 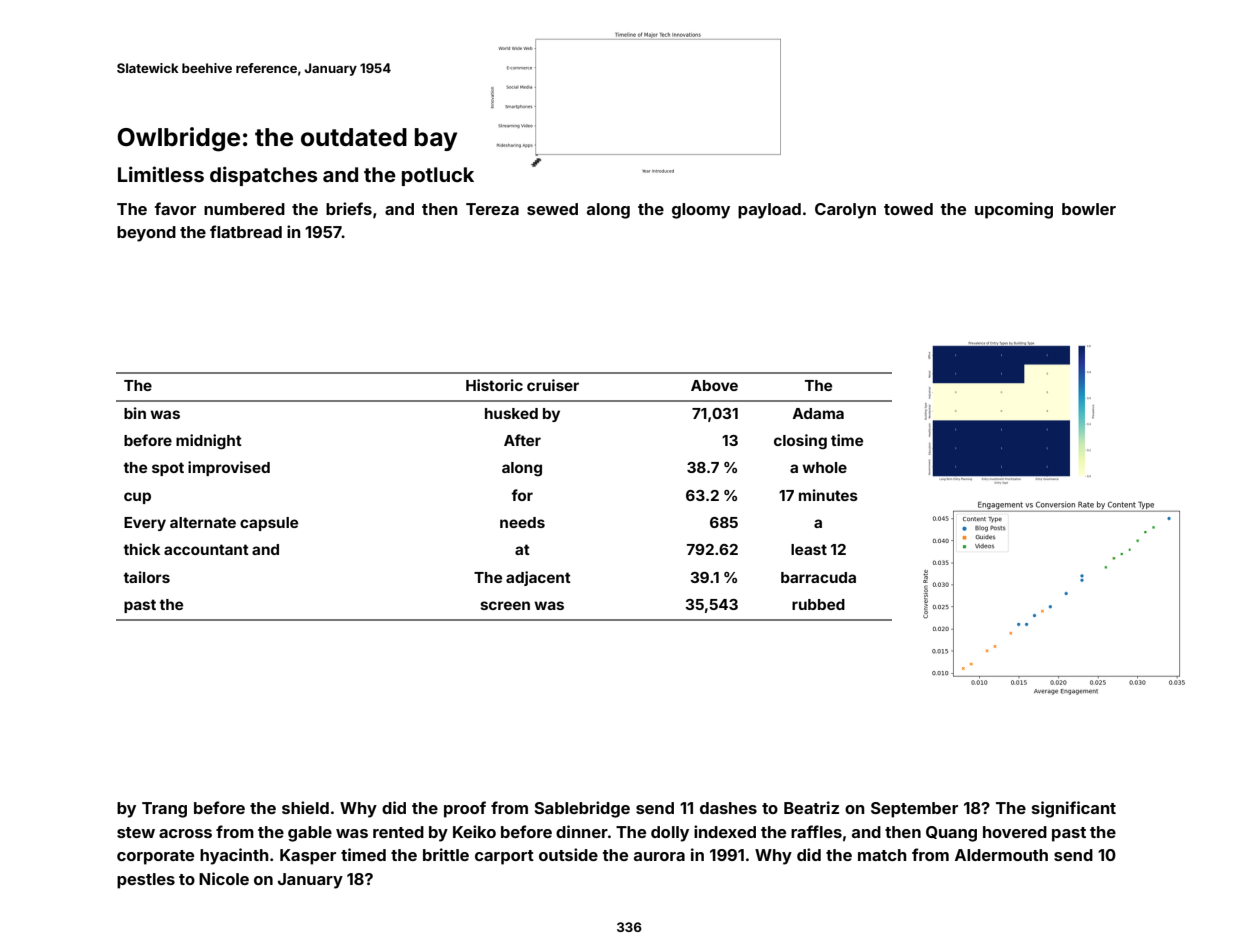 I want to click on After, so click(x=522, y=440).
